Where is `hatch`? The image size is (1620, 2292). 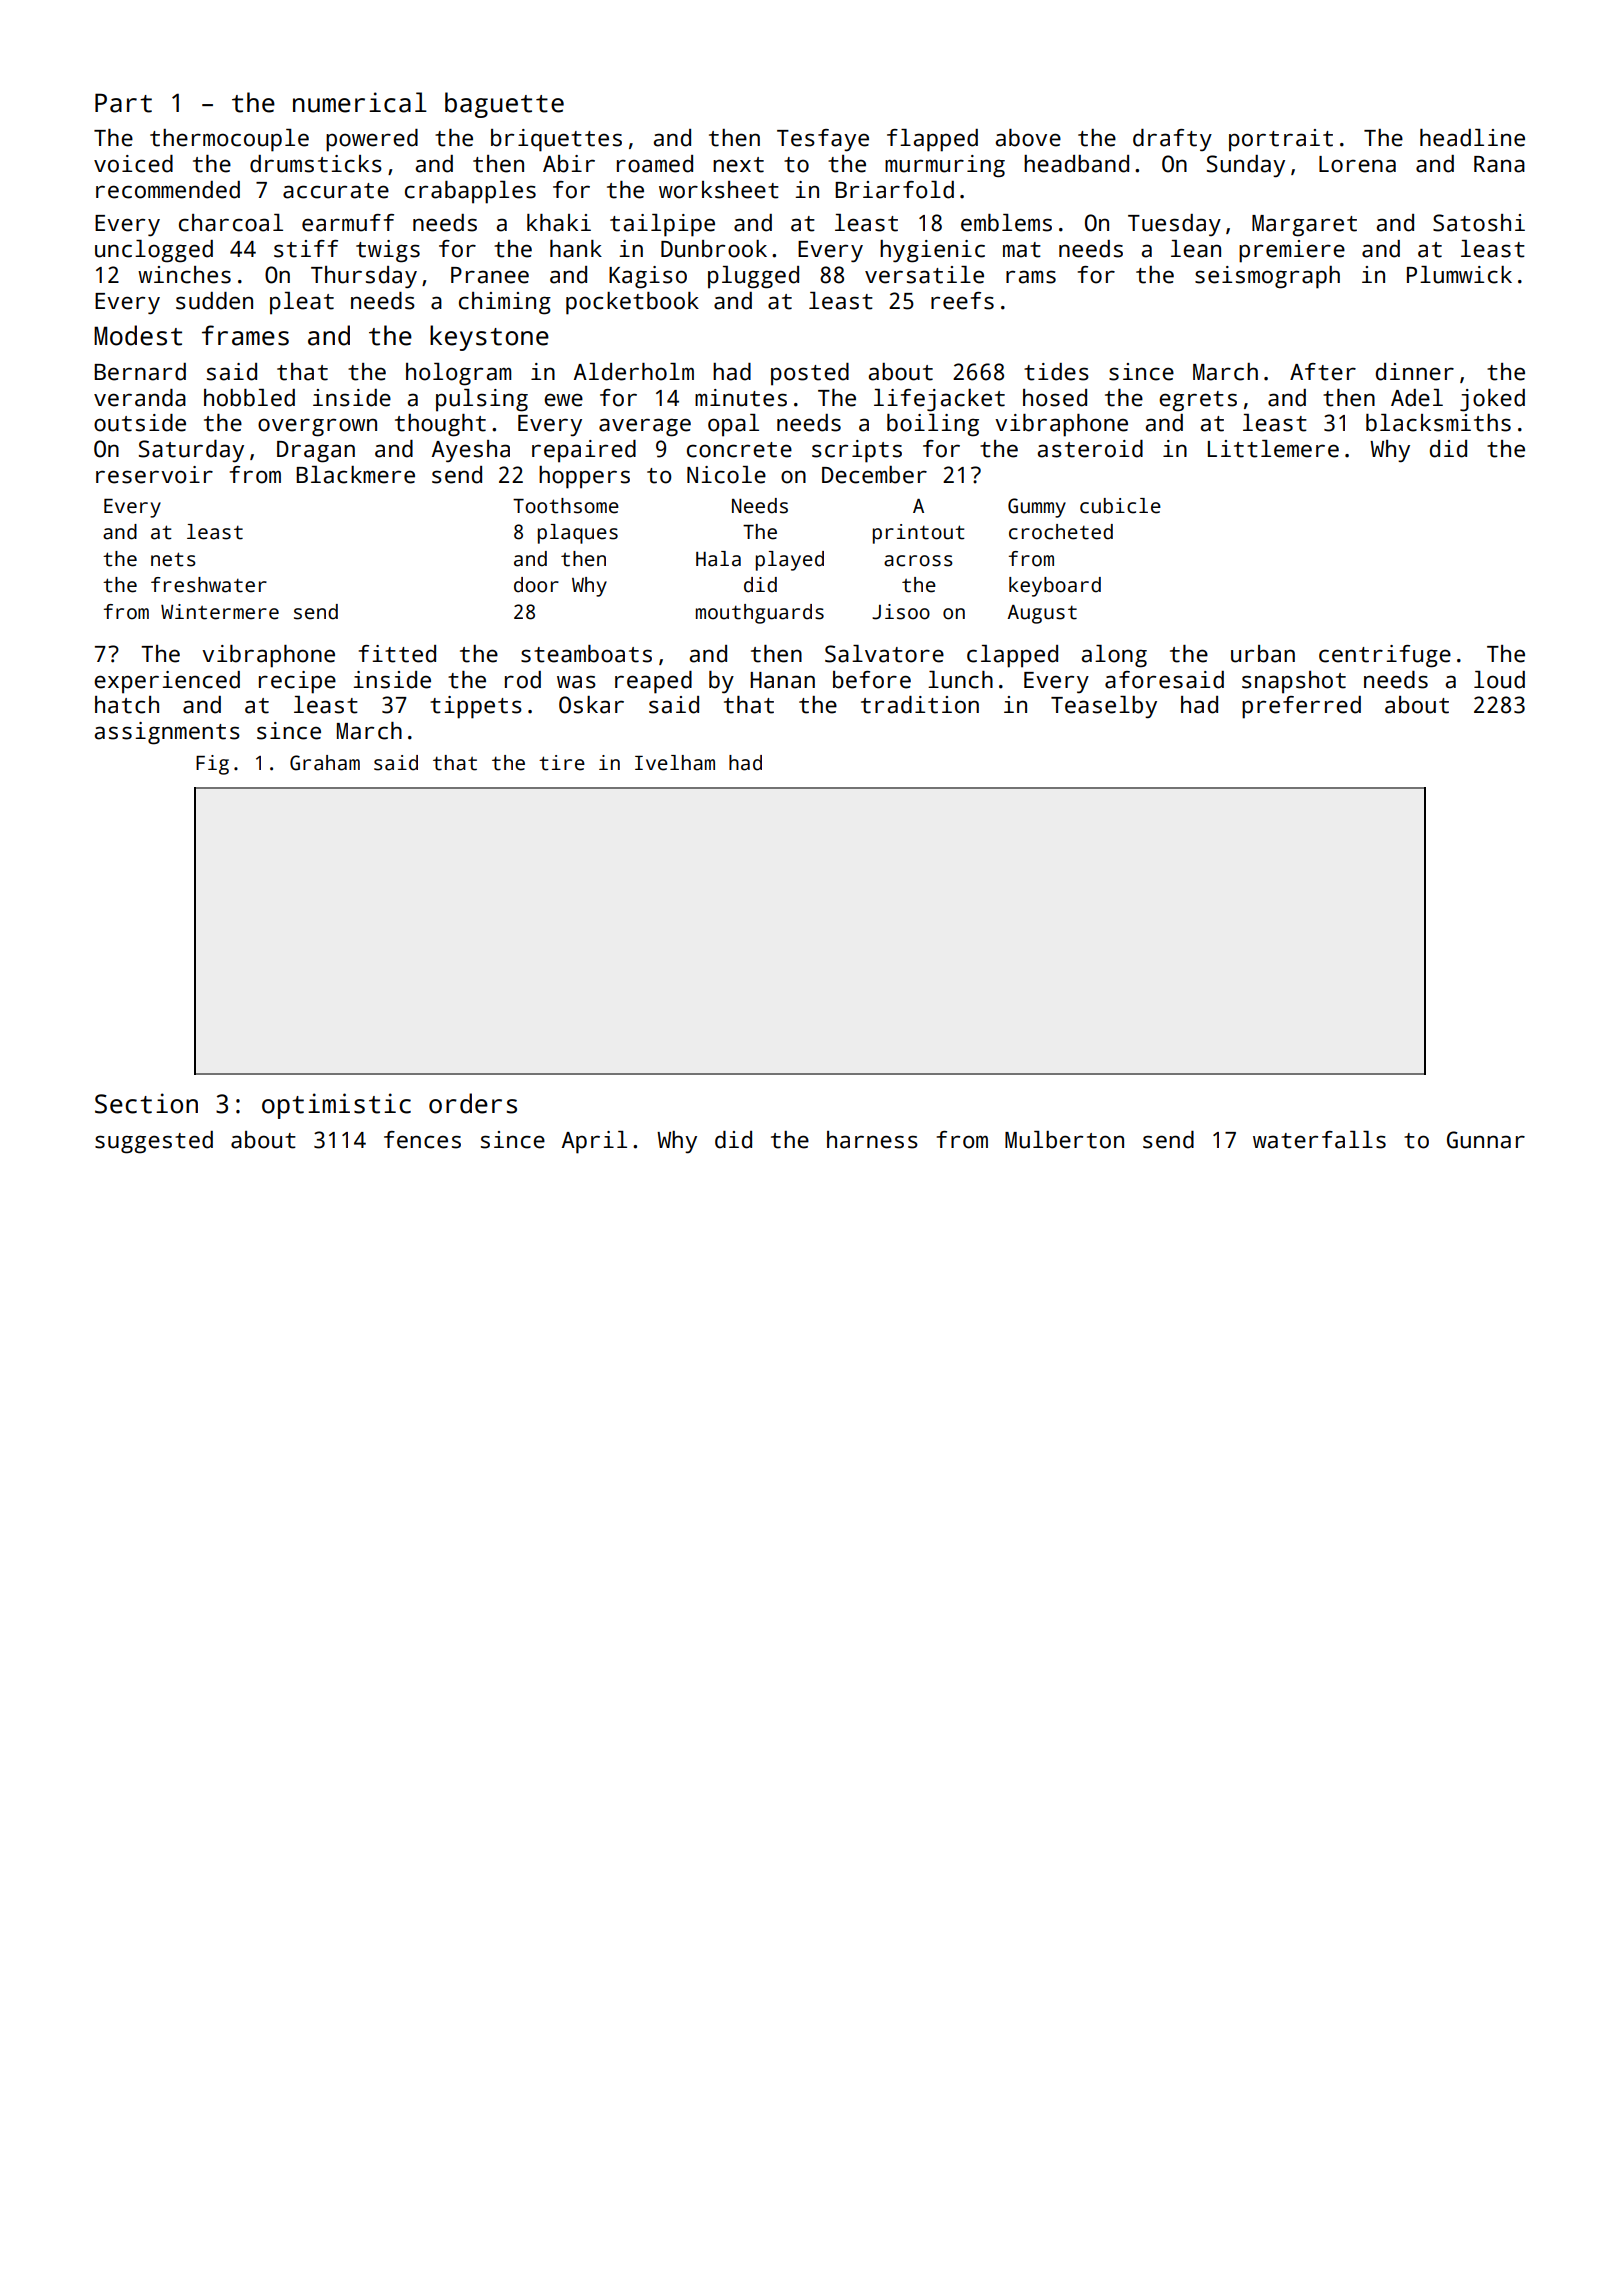
hatch is located at coordinates (127, 705).
